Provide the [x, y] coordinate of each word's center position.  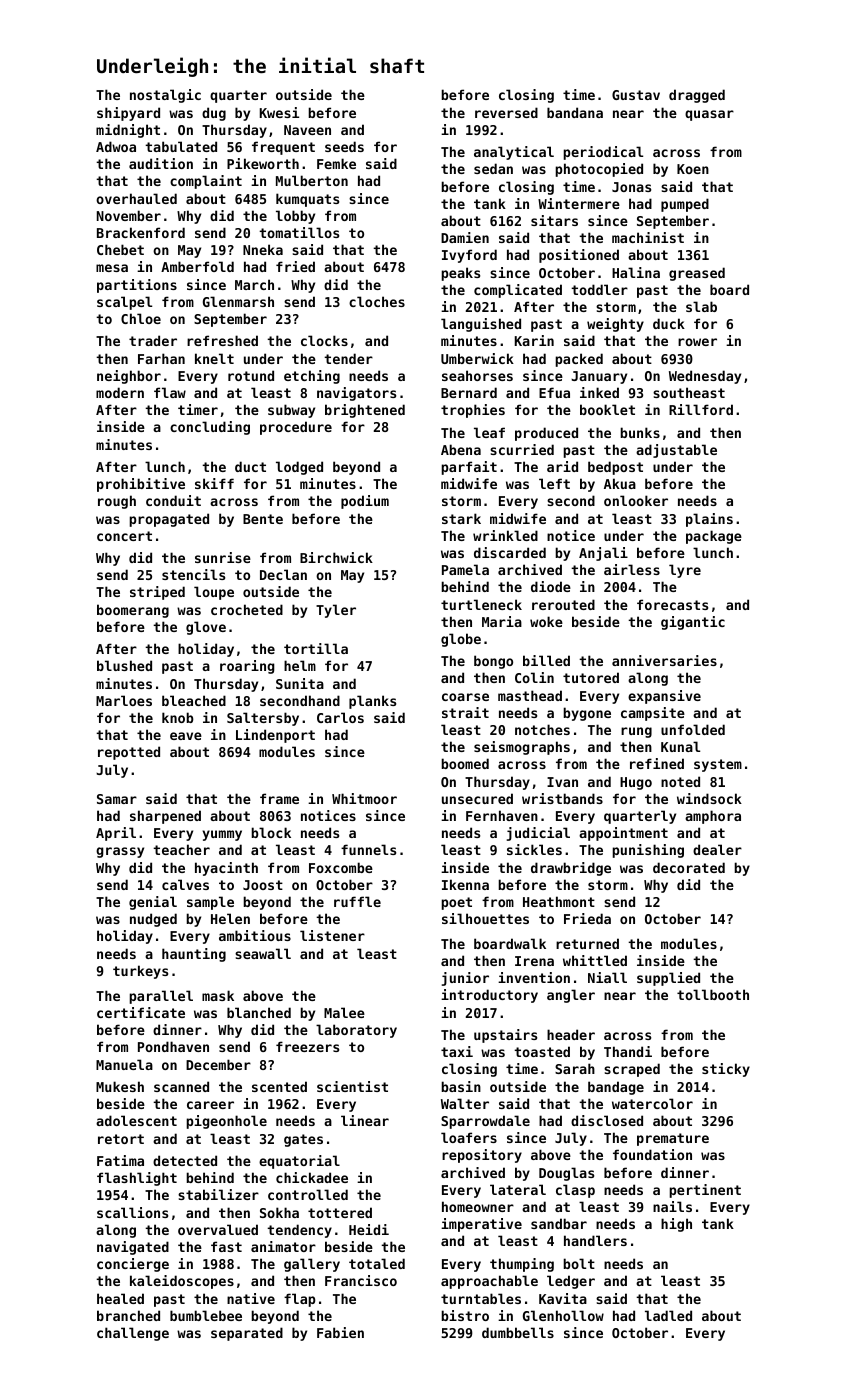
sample [210, 903]
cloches [377, 301]
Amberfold [197, 266]
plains [709, 520]
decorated [689, 867]
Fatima [120, 1160]
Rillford [701, 409]
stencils [193, 574]
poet [456, 903]
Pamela [465, 569]
